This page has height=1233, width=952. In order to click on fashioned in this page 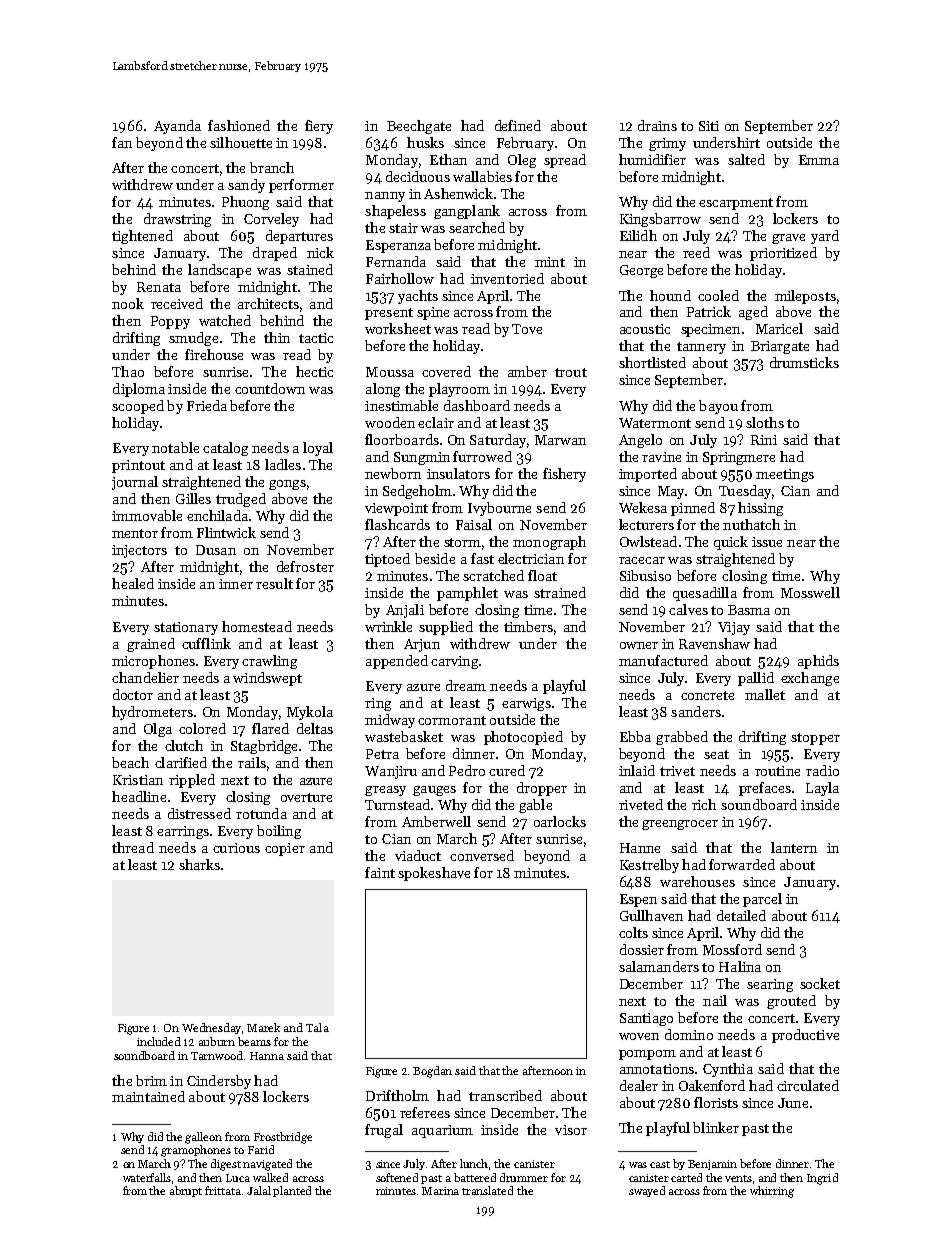, I will do `click(239, 125)`.
